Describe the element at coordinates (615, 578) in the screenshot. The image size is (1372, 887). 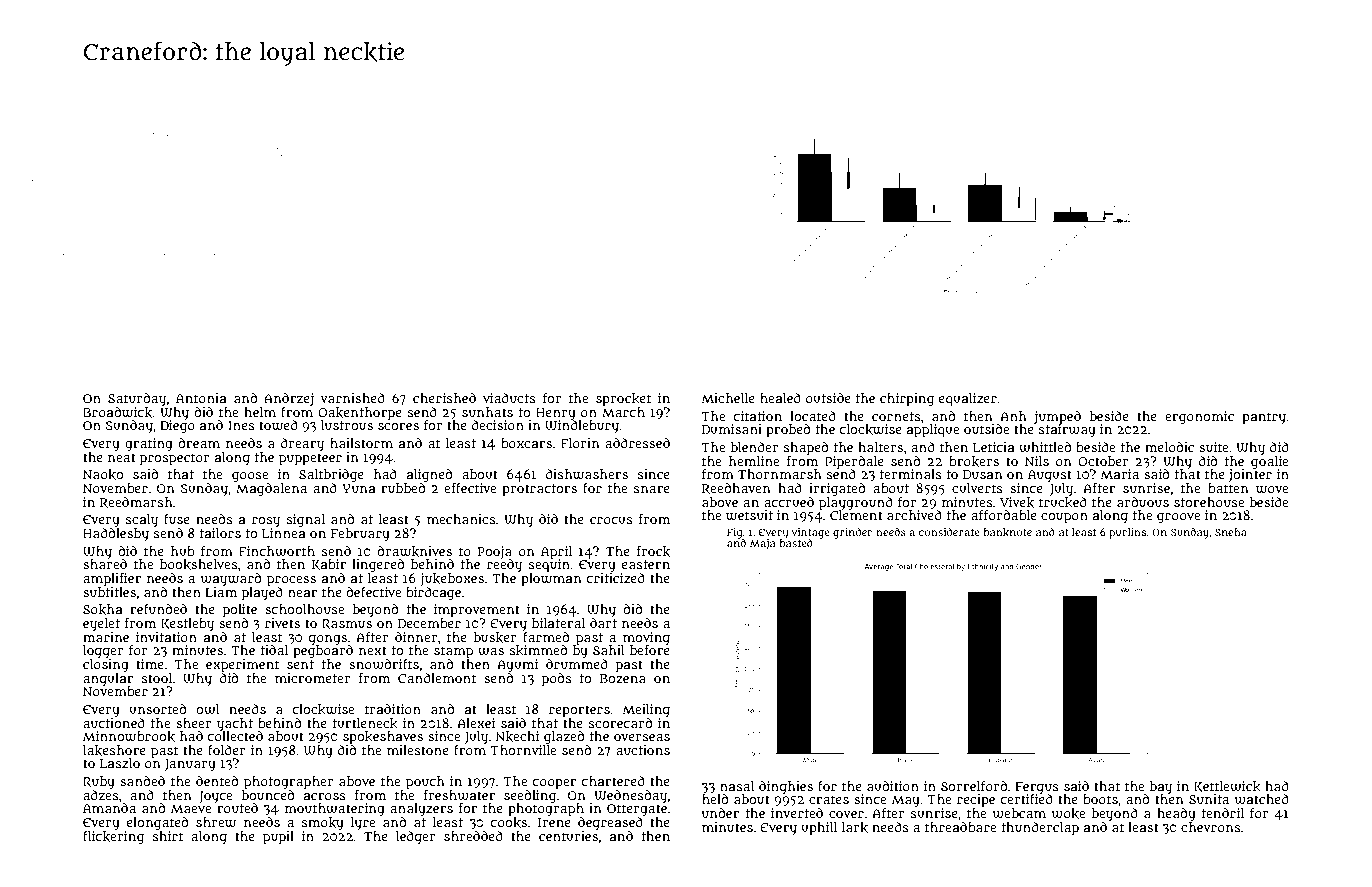
I see `criticized` at that location.
